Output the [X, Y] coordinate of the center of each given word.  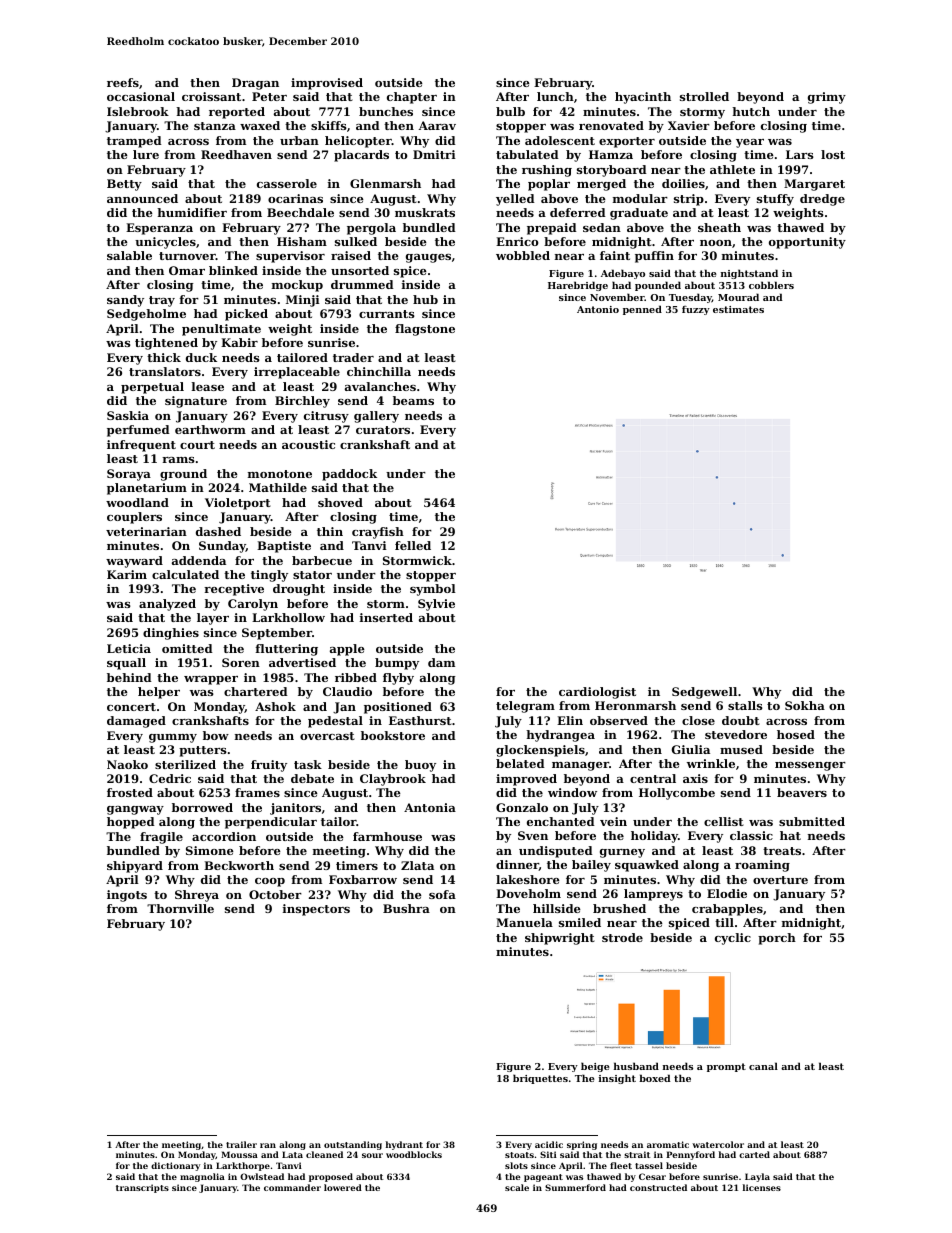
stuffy [775, 200]
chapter [412, 98]
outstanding [353, 1145]
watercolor [718, 1144]
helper [159, 693]
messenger [810, 766]
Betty [124, 185]
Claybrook [393, 780]
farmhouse [387, 836]
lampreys [653, 895]
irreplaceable [297, 373]
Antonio [598, 309]
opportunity [807, 243]
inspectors [316, 910]
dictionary [175, 1166]
